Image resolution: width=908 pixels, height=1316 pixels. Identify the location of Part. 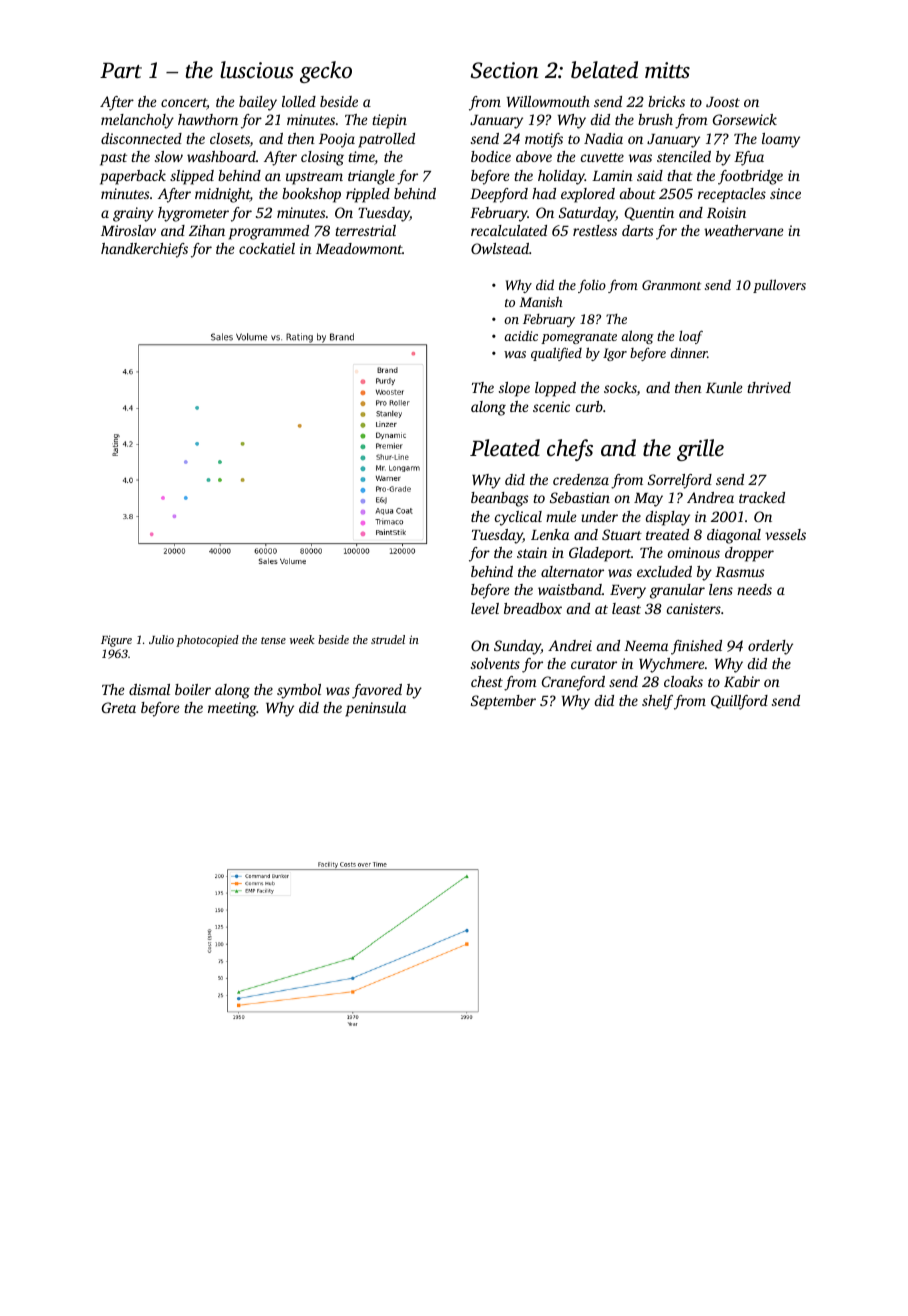
(121, 70).
